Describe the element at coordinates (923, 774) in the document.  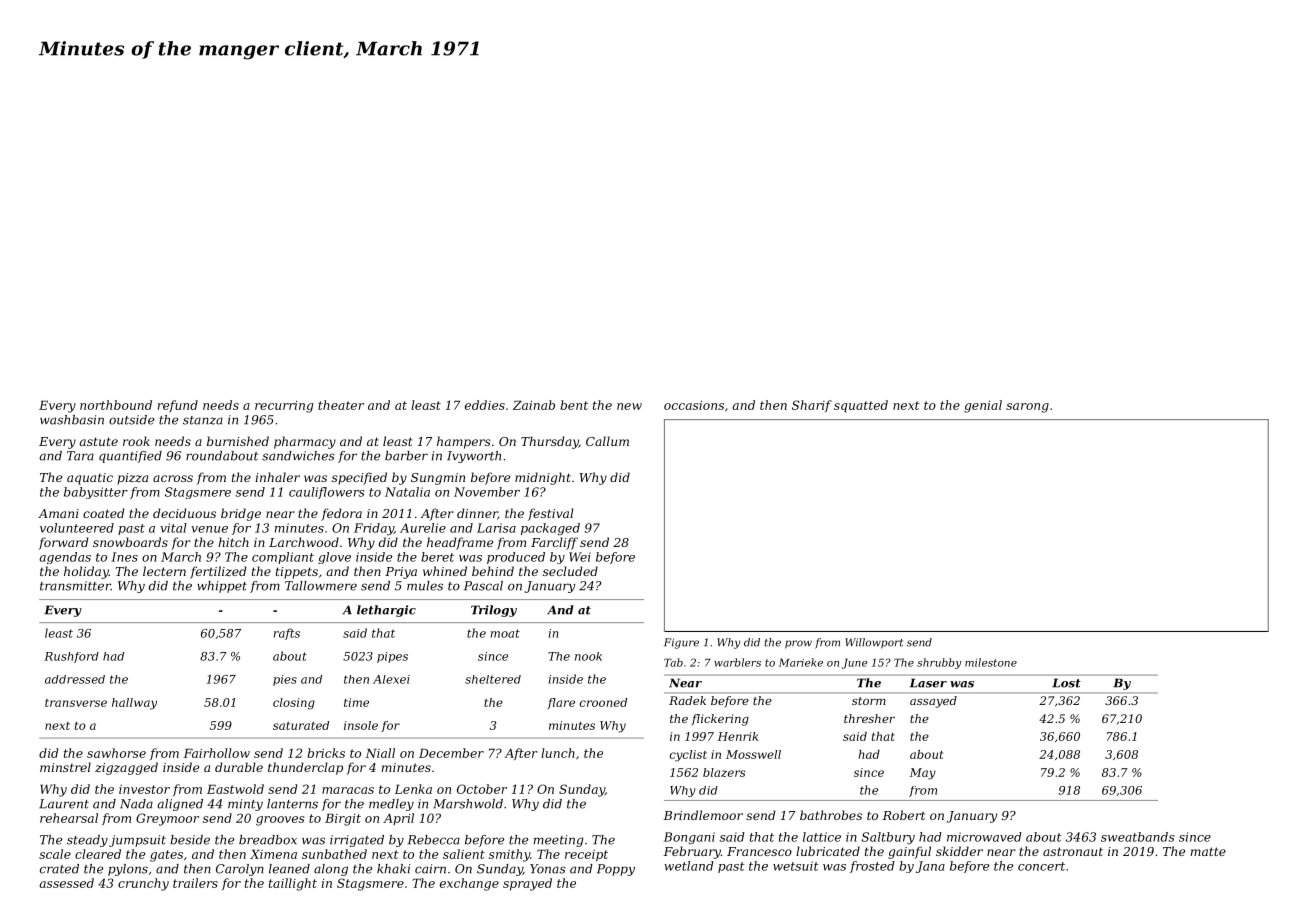
I see `May` at that location.
